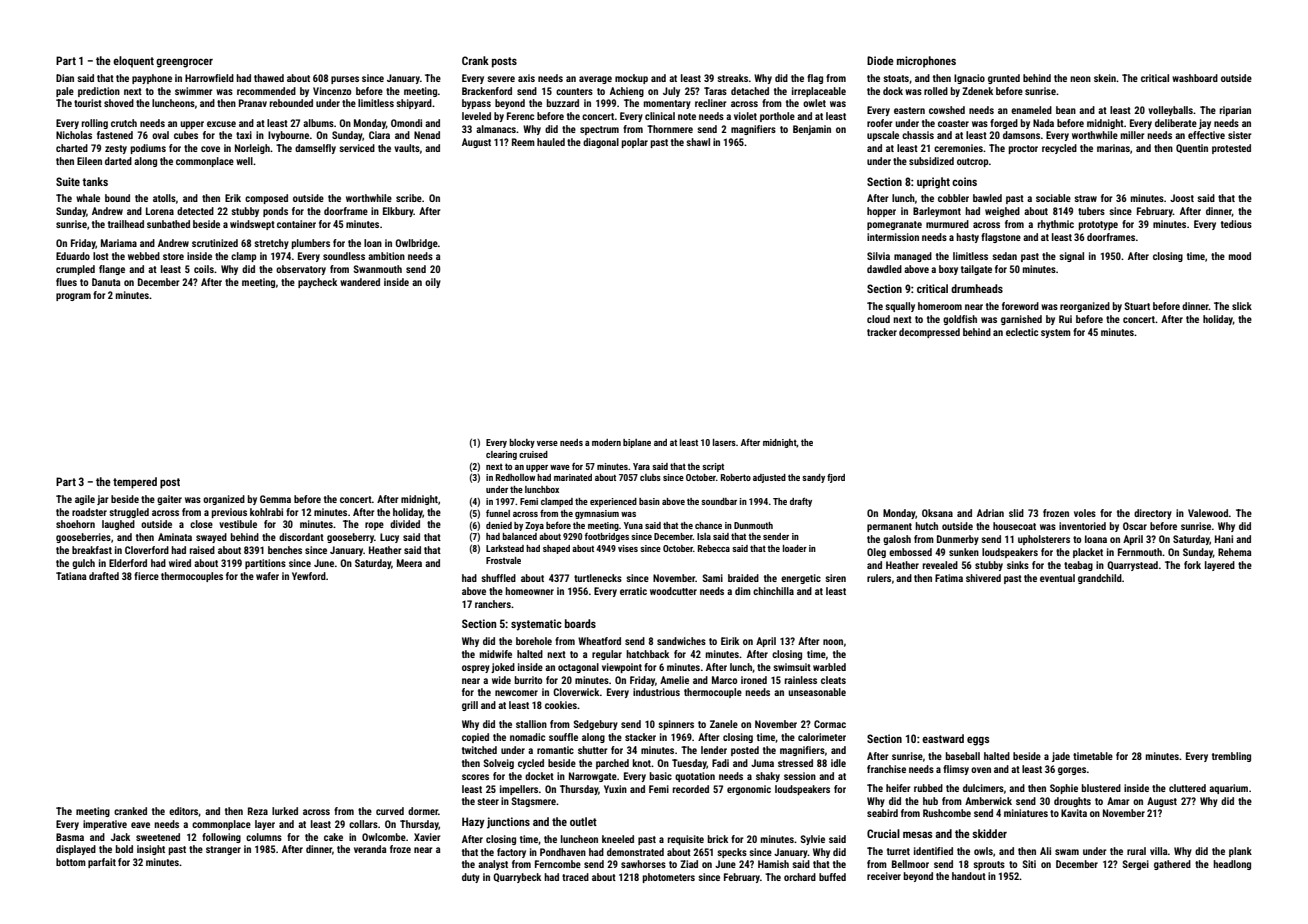 This screenshot has width=1308, height=924. I want to click on washboard, so click(1195, 78).
